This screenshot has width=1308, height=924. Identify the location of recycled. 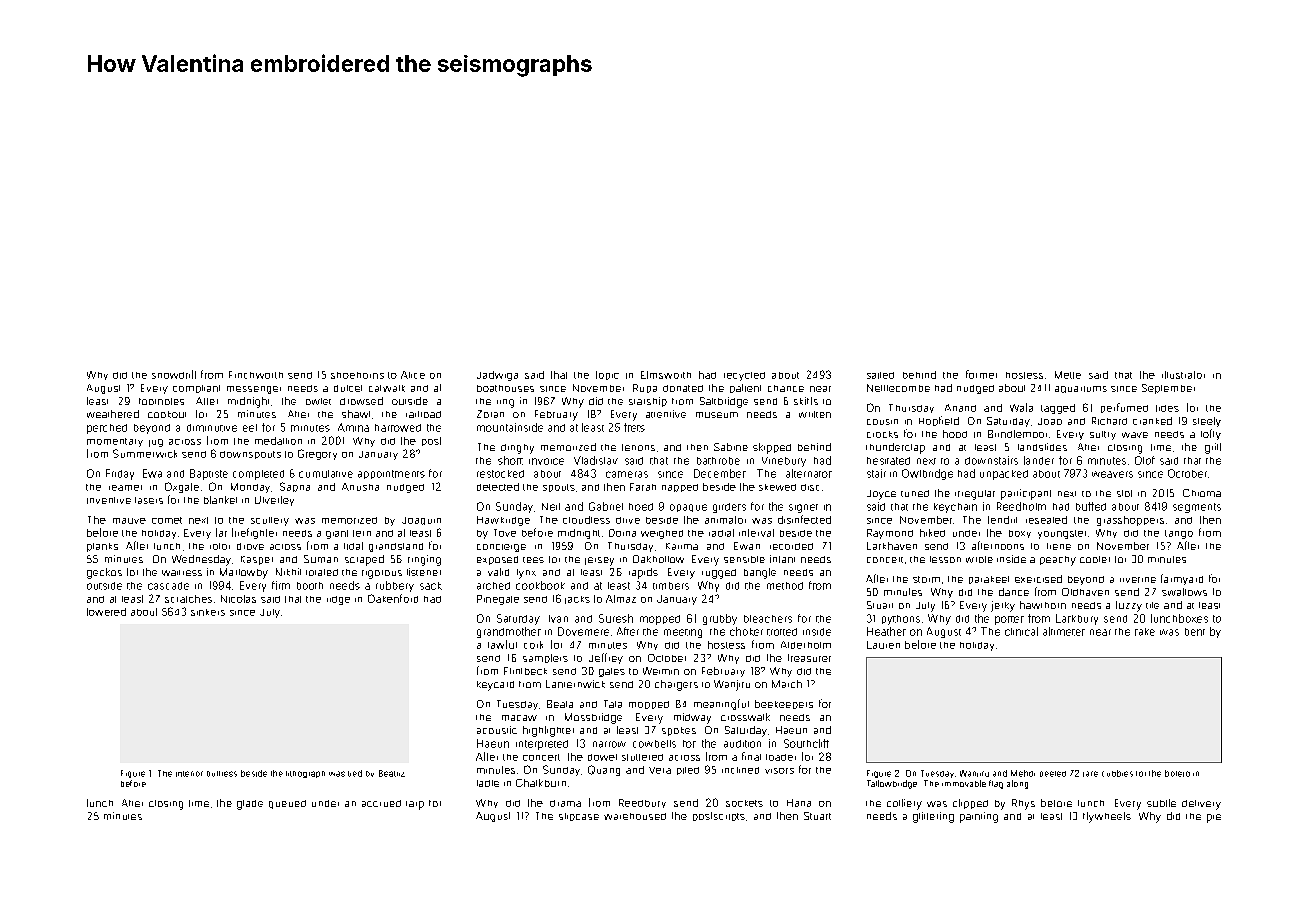
(744, 376).
